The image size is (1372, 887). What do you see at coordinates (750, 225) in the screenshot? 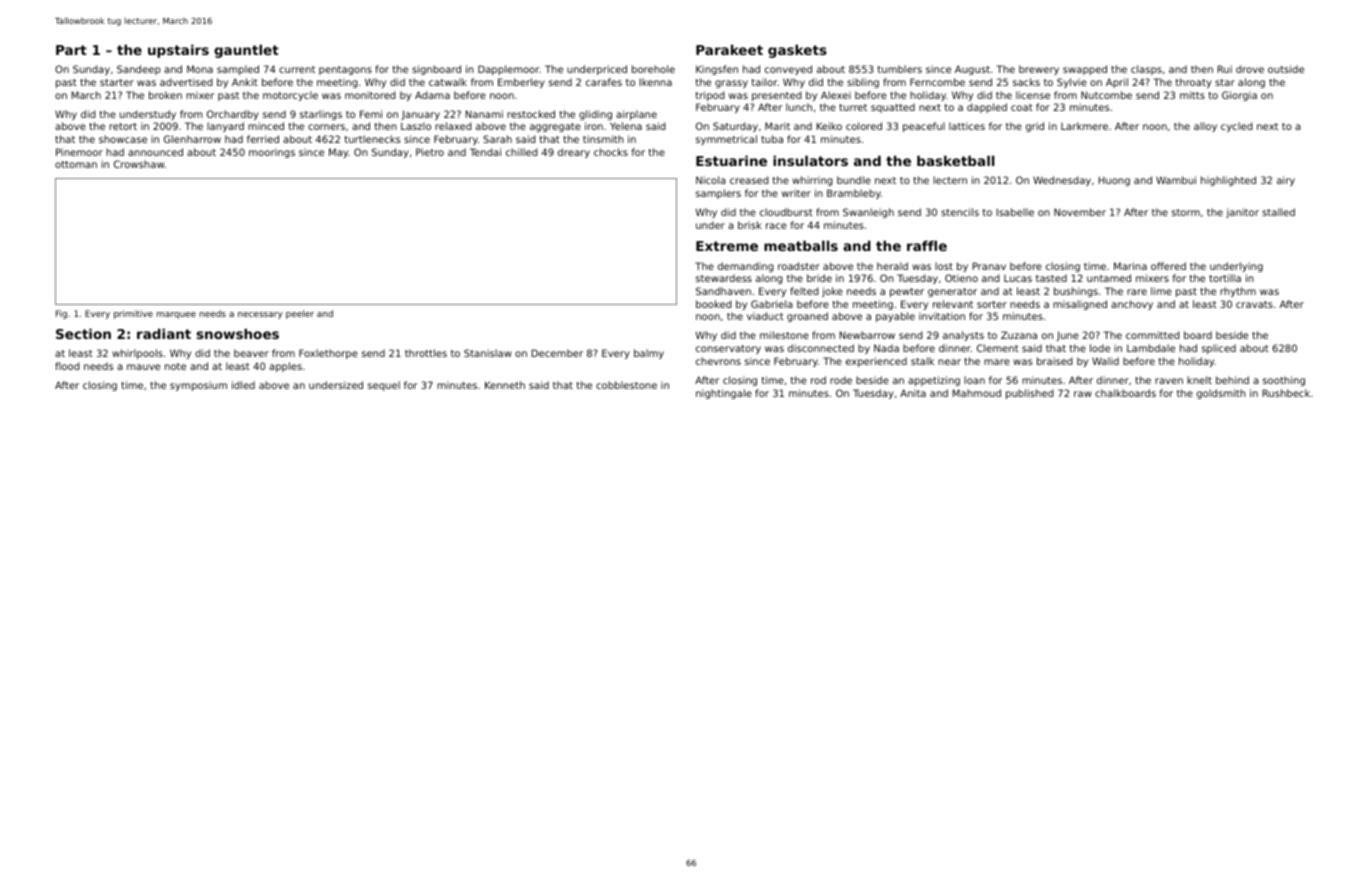
I see `brisk` at bounding box center [750, 225].
